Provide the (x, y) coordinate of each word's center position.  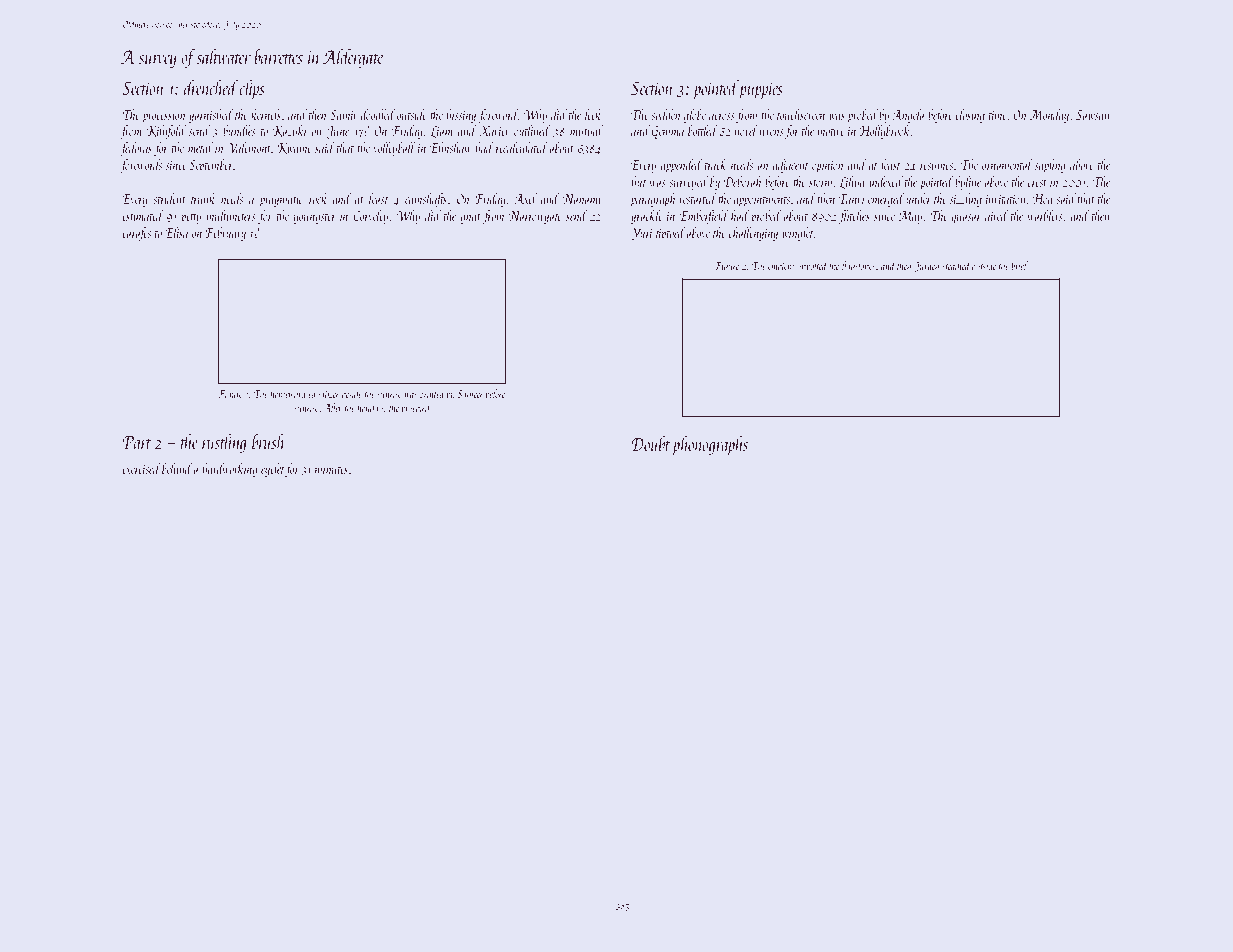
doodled (378, 114)
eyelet (273, 470)
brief (1019, 266)
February (225, 234)
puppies (761, 90)
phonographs (710, 445)
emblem (781, 265)
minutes (331, 469)
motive (831, 131)
